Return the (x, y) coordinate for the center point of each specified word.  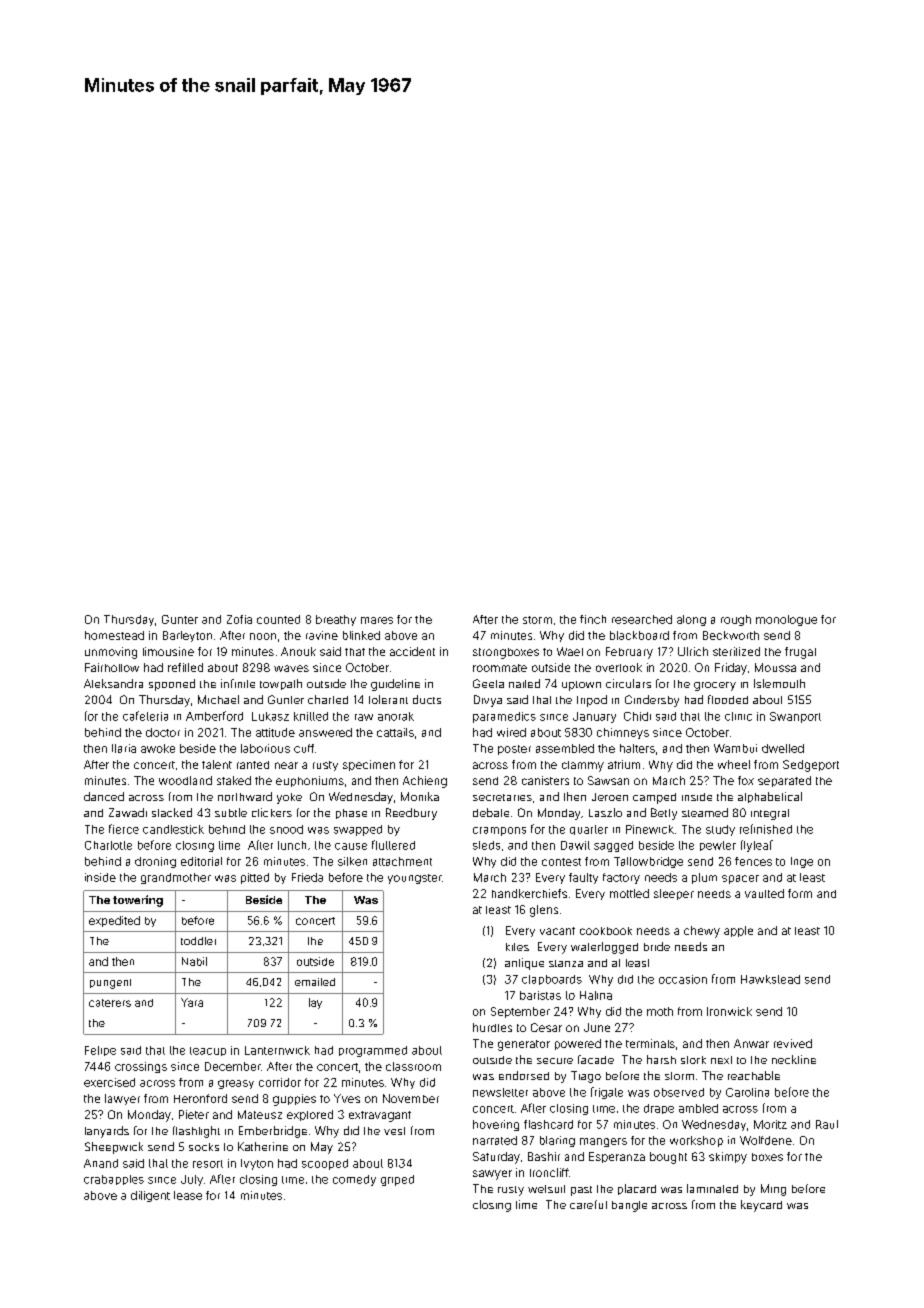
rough (736, 620)
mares (377, 620)
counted (278, 619)
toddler (198, 941)
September (520, 1012)
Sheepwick (114, 1148)
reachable (754, 1075)
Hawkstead (770, 979)
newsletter (500, 1092)
